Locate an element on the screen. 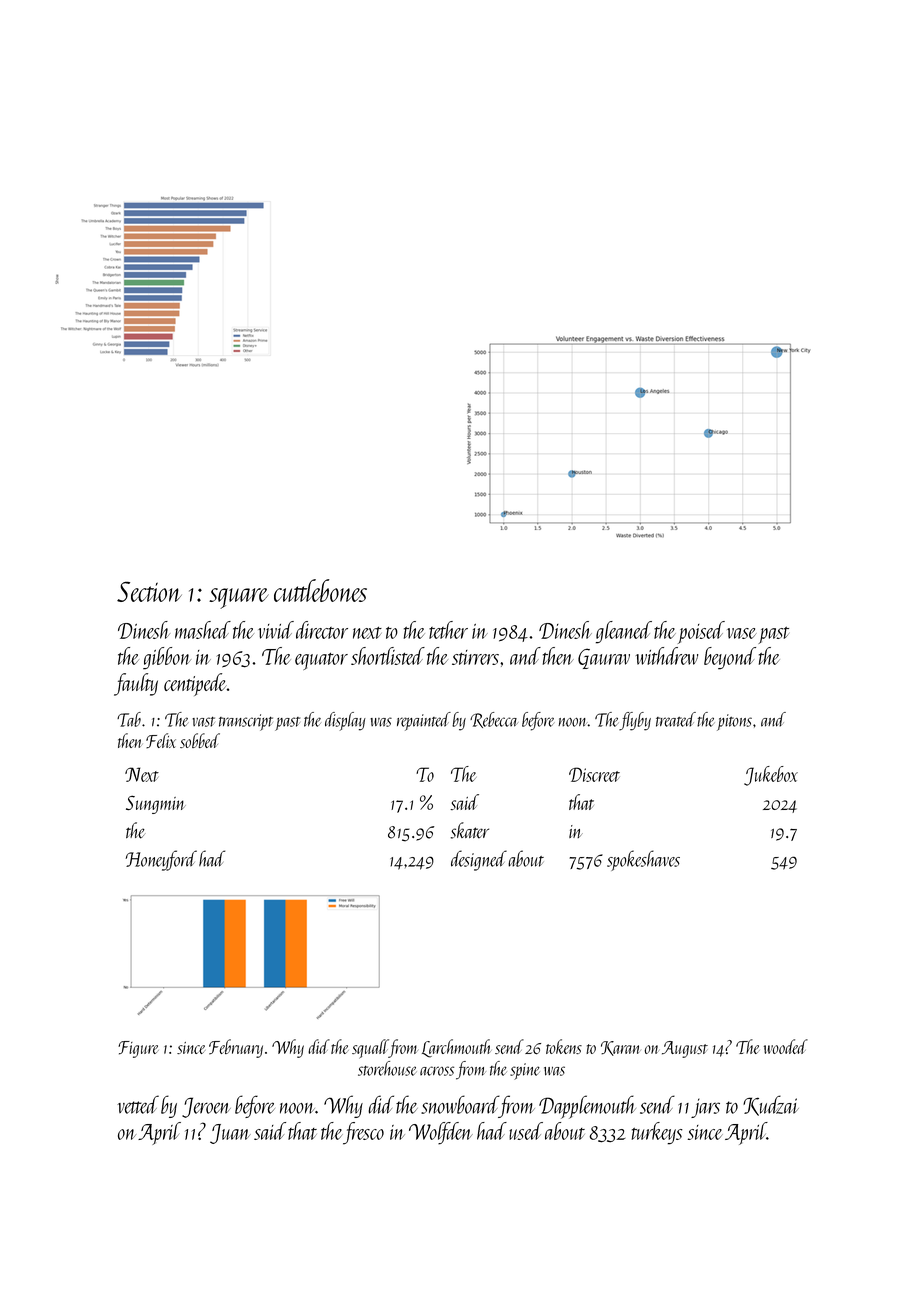 The width and height of the screenshot is (924, 1311). Section is located at coordinates (149, 592).
